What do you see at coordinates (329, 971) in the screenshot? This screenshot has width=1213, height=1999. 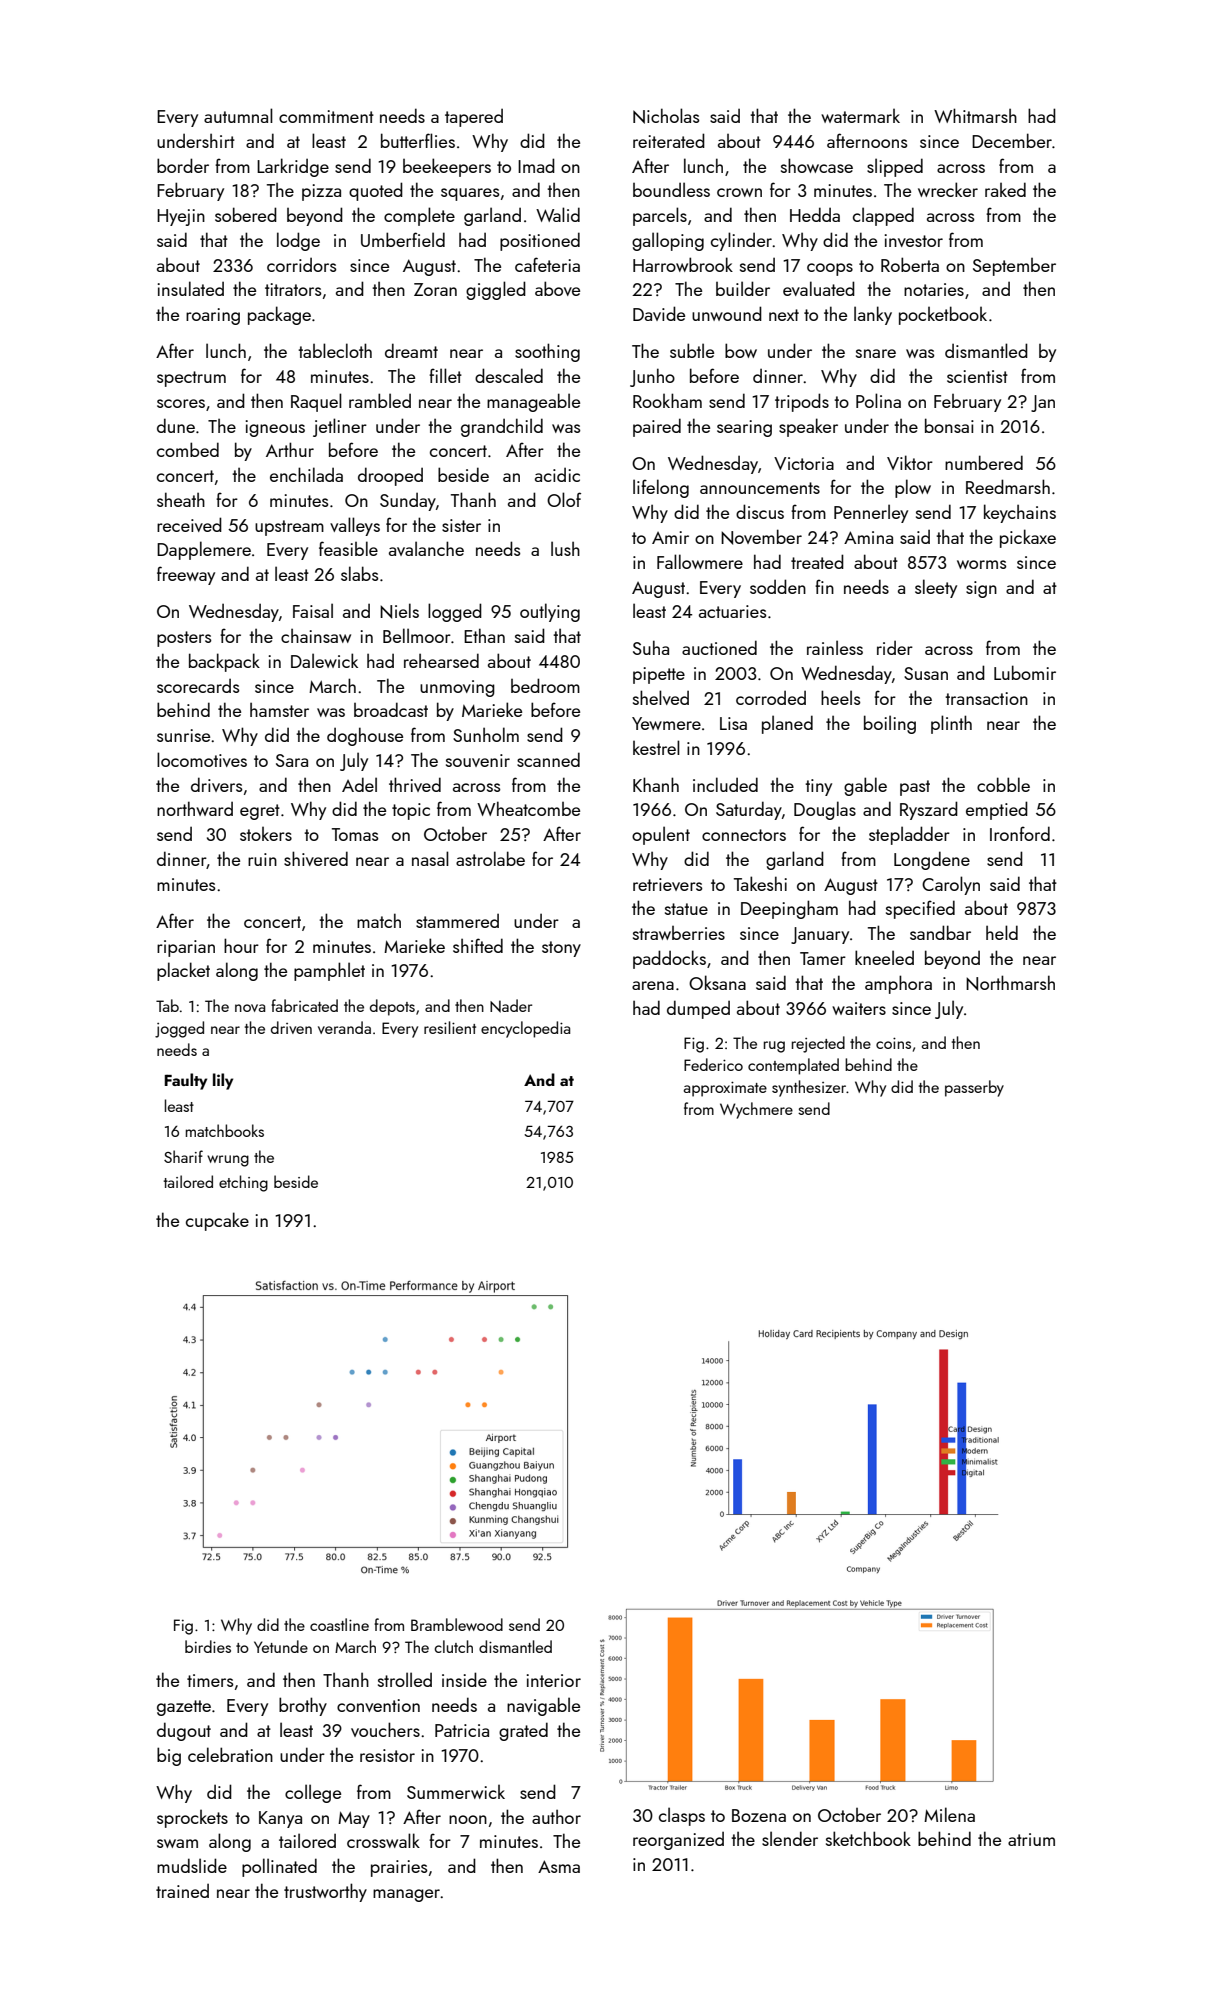 I see `pamphlet` at bounding box center [329, 971].
